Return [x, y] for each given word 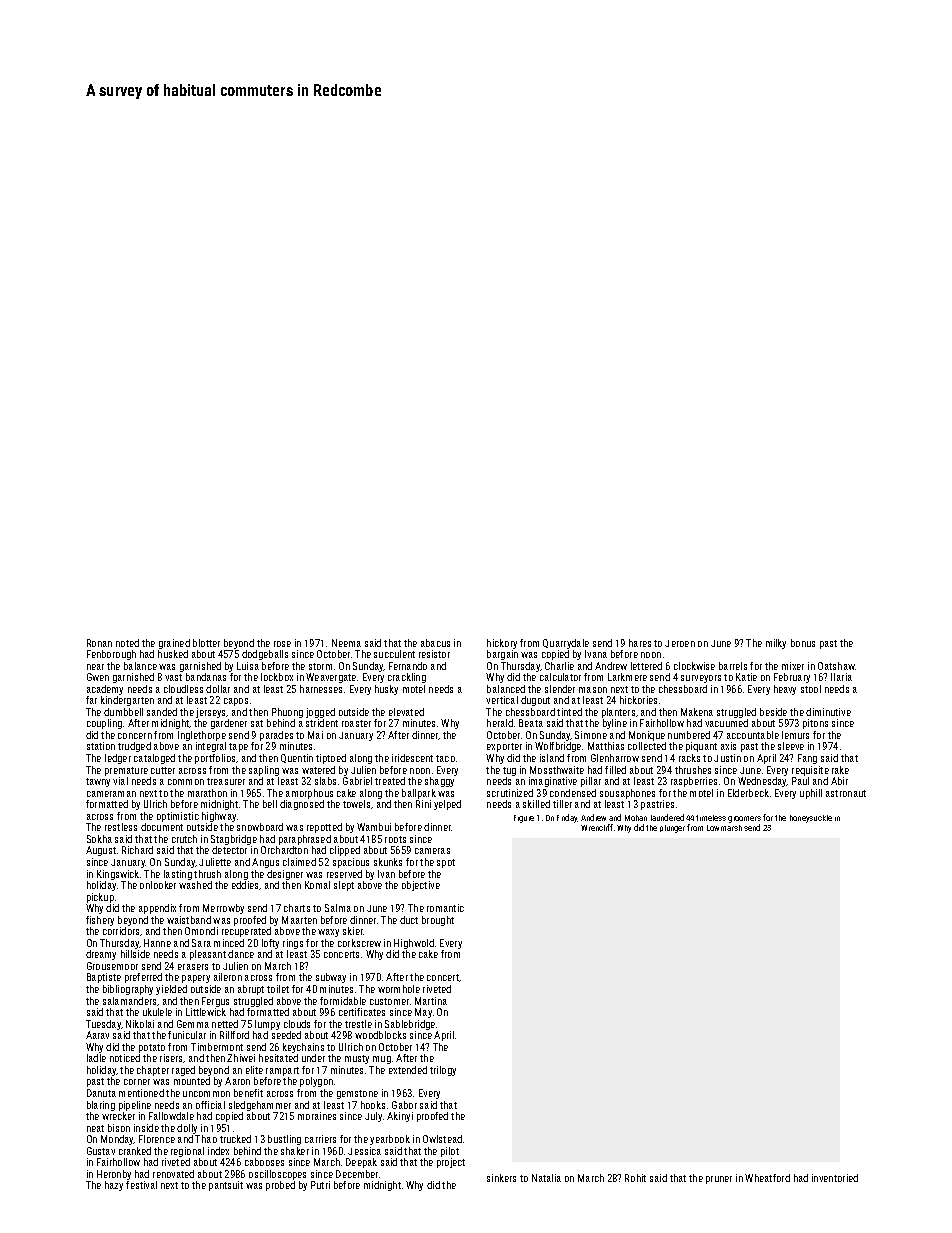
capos [236, 702]
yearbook [390, 1140]
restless [121, 827]
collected [647, 746]
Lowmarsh [724, 828]
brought [438, 921]
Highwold [414, 944]
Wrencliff [597, 827]
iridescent [412, 758]
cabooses [264, 1162]
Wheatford [767, 1178]
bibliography [128, 990]
